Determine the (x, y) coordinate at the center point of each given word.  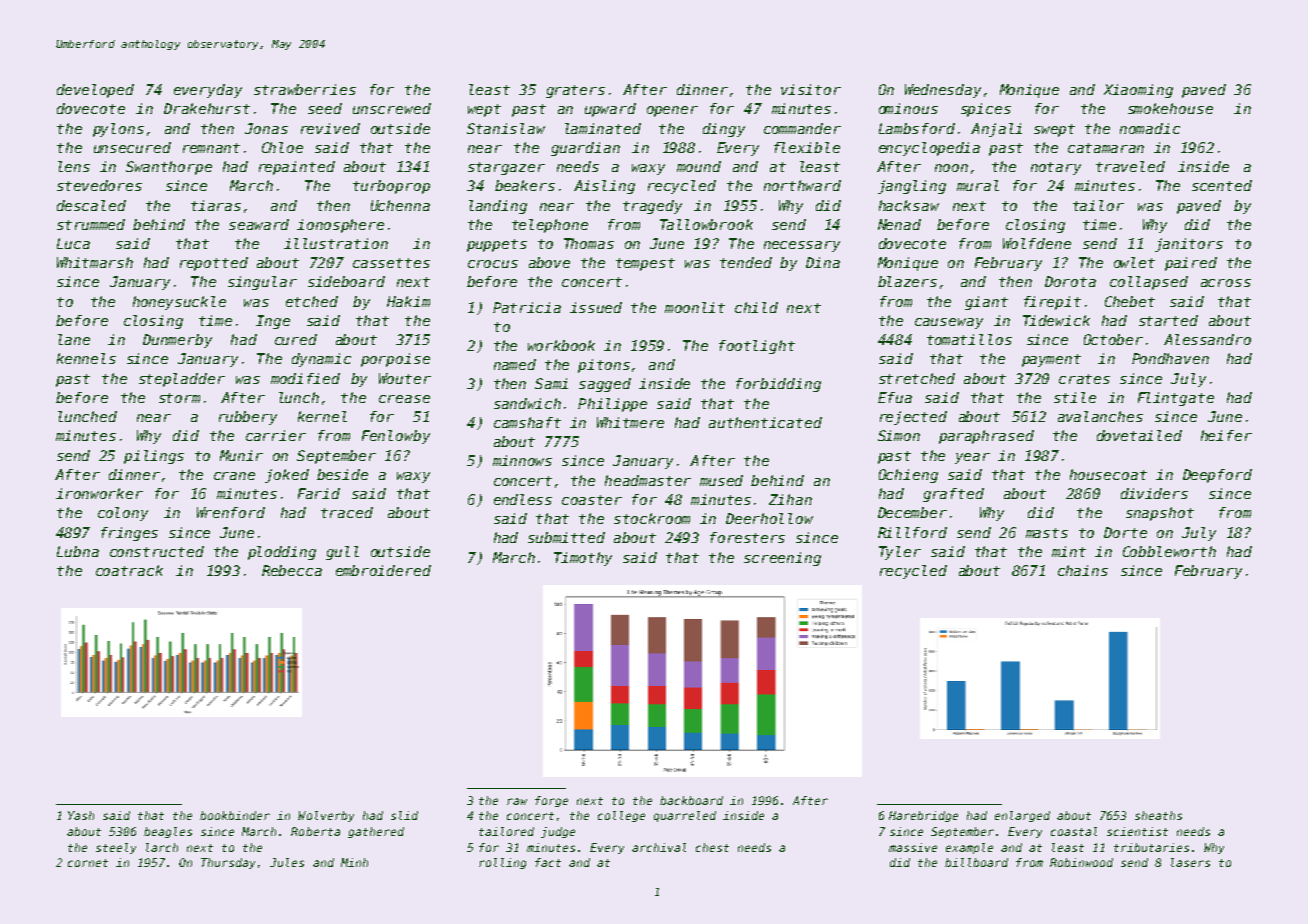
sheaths (1158, 815)
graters (575, 91)
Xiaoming (1138, 91)
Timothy (583, 559)
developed (95, 91)
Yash (81, 815)
